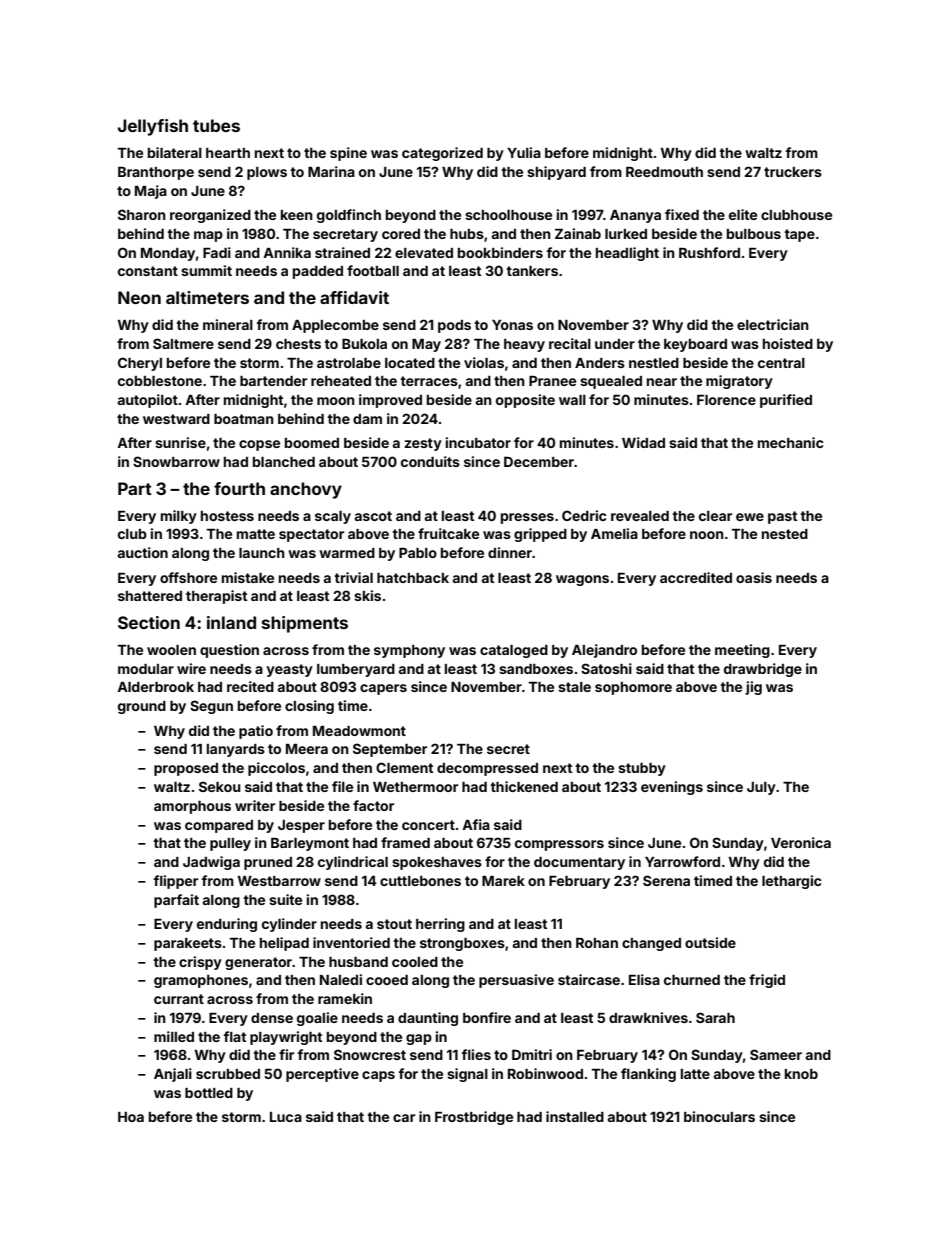  Describe the element at coordinates (487, 769) in the document. I see `decompressed` at that location.
